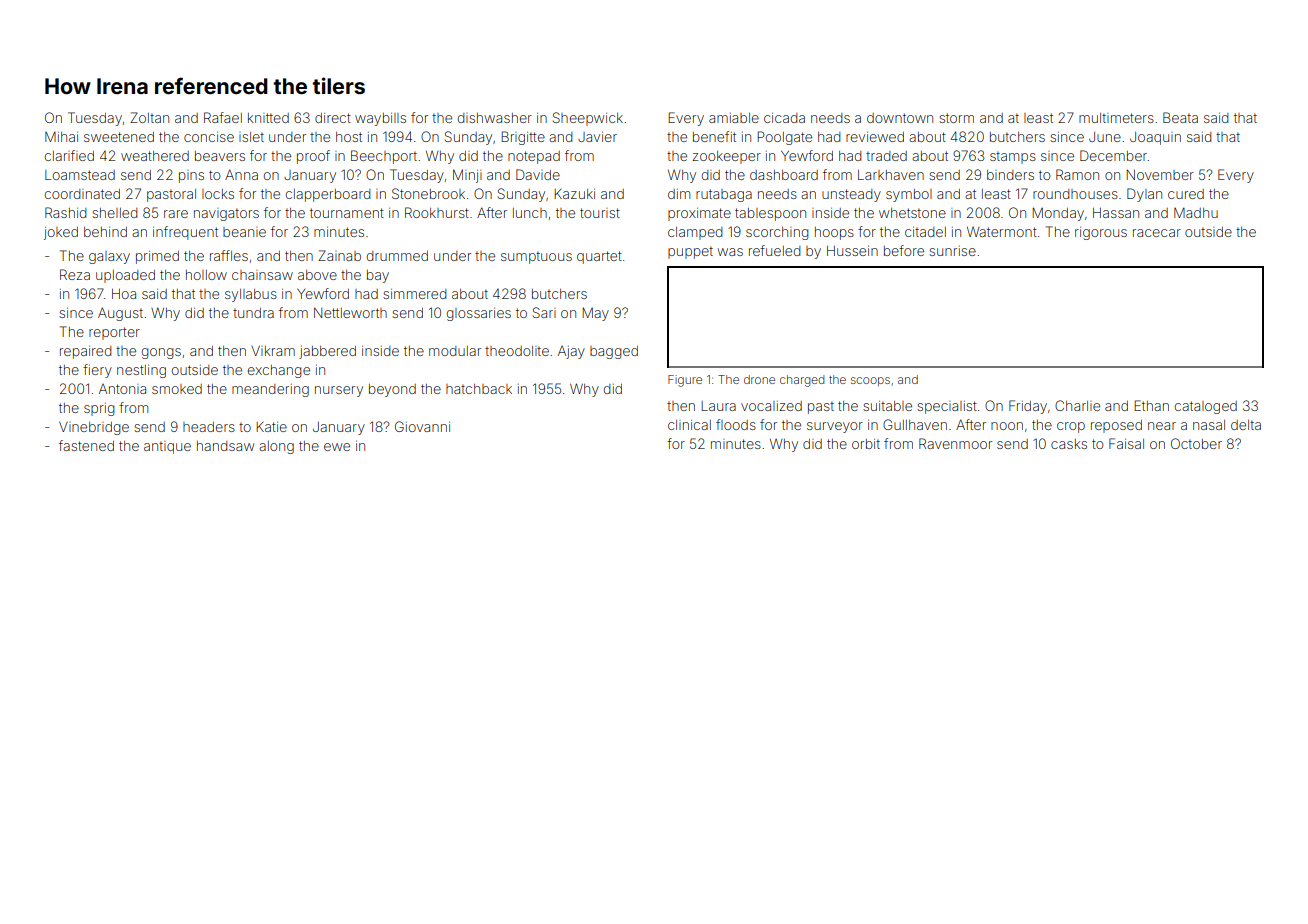 This document has height=924, width=1308. Describe the element at coordinates (149, 117) in the document. I see `Zoltan` at that location.
